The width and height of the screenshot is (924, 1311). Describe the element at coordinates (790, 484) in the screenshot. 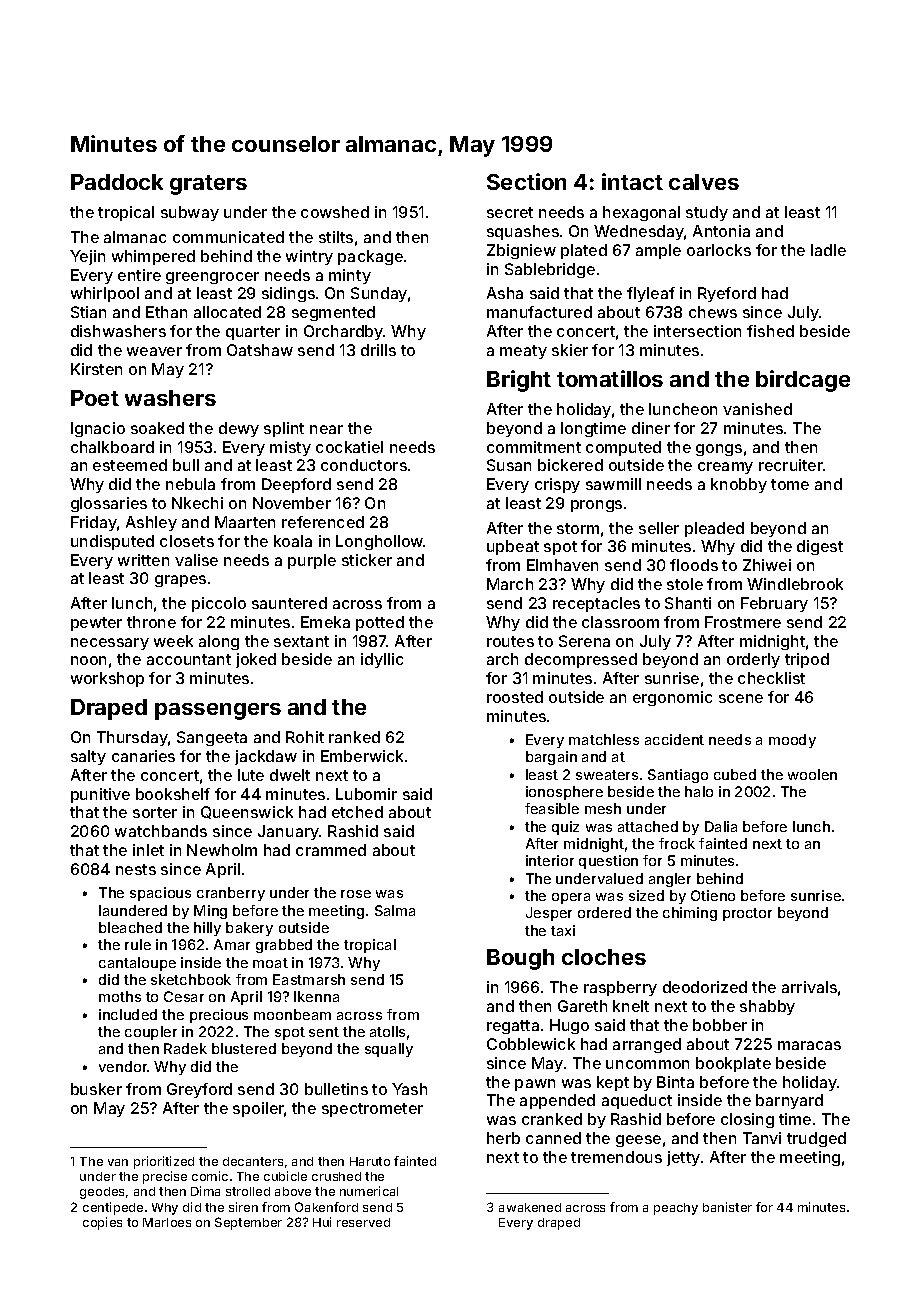

I see `tome` at that location.
